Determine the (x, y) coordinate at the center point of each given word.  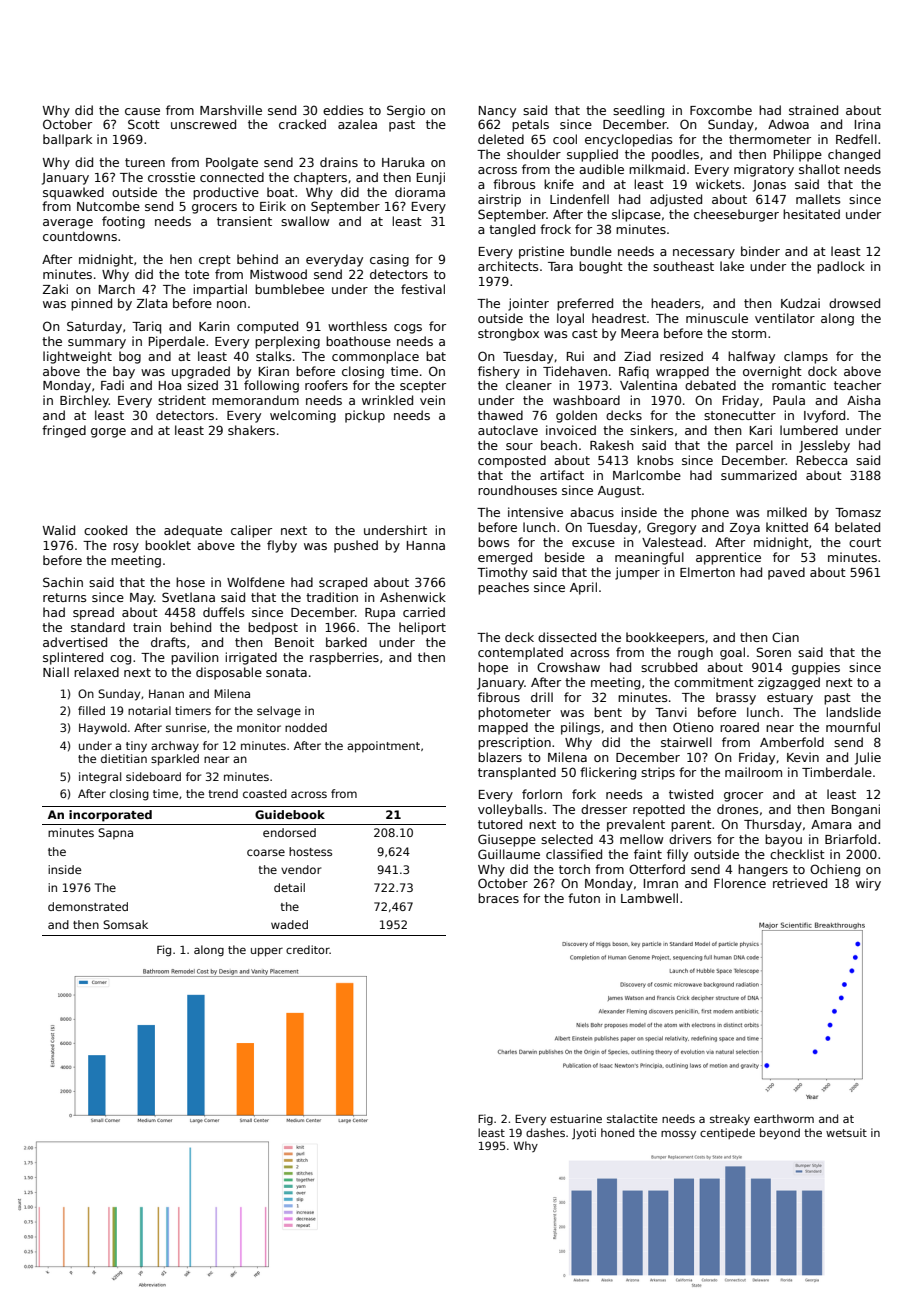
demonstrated (88, 906)
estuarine (576, 1118)
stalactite (632, 1118)
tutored (500, 824)
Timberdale (837, 772)
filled (91, 710)
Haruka (403, 162)
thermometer (770, 139)
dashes (545, 1132)
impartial (220, 290)
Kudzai (800, 303)
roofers (326, 385)
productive (226, 193)
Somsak (125, 924)
